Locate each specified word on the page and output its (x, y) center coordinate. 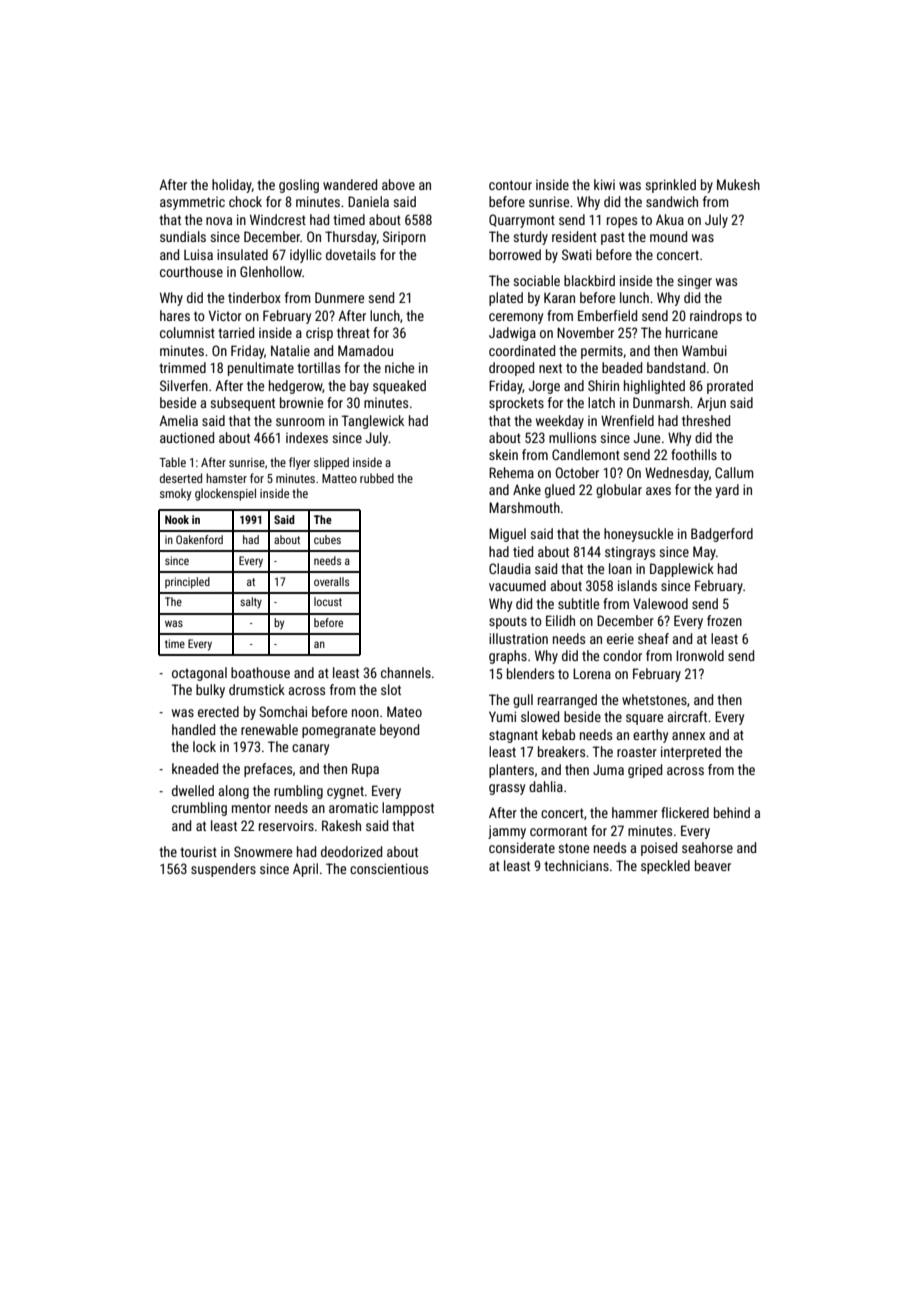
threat (353, 332)
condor (622, 655)
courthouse (191, 271)
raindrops (716, 317)
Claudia (510, 568)
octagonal (199, 674)
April (305, 870)
